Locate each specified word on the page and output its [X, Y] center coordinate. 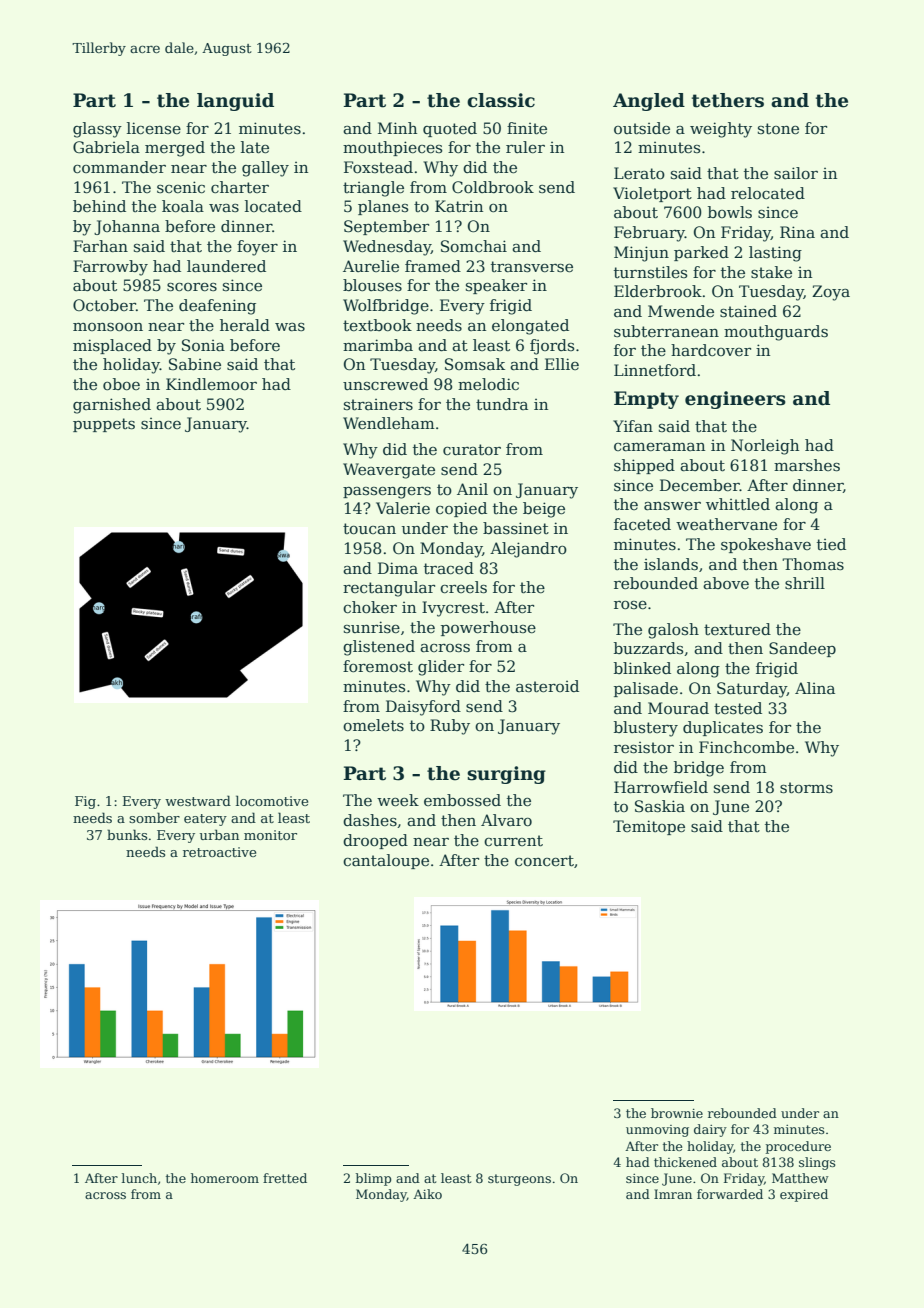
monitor [270, 835]
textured [737, 629]
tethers [728, 100]
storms [806, 788]
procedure [798, 1147]
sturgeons [519, 1180]
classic [501, 100]
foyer [257, 248]
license [154, 128]
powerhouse [488, 628]
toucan [369, 528]
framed [433, 266]
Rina [797, 232]
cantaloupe [386, 861]
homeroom [225, 1178]
